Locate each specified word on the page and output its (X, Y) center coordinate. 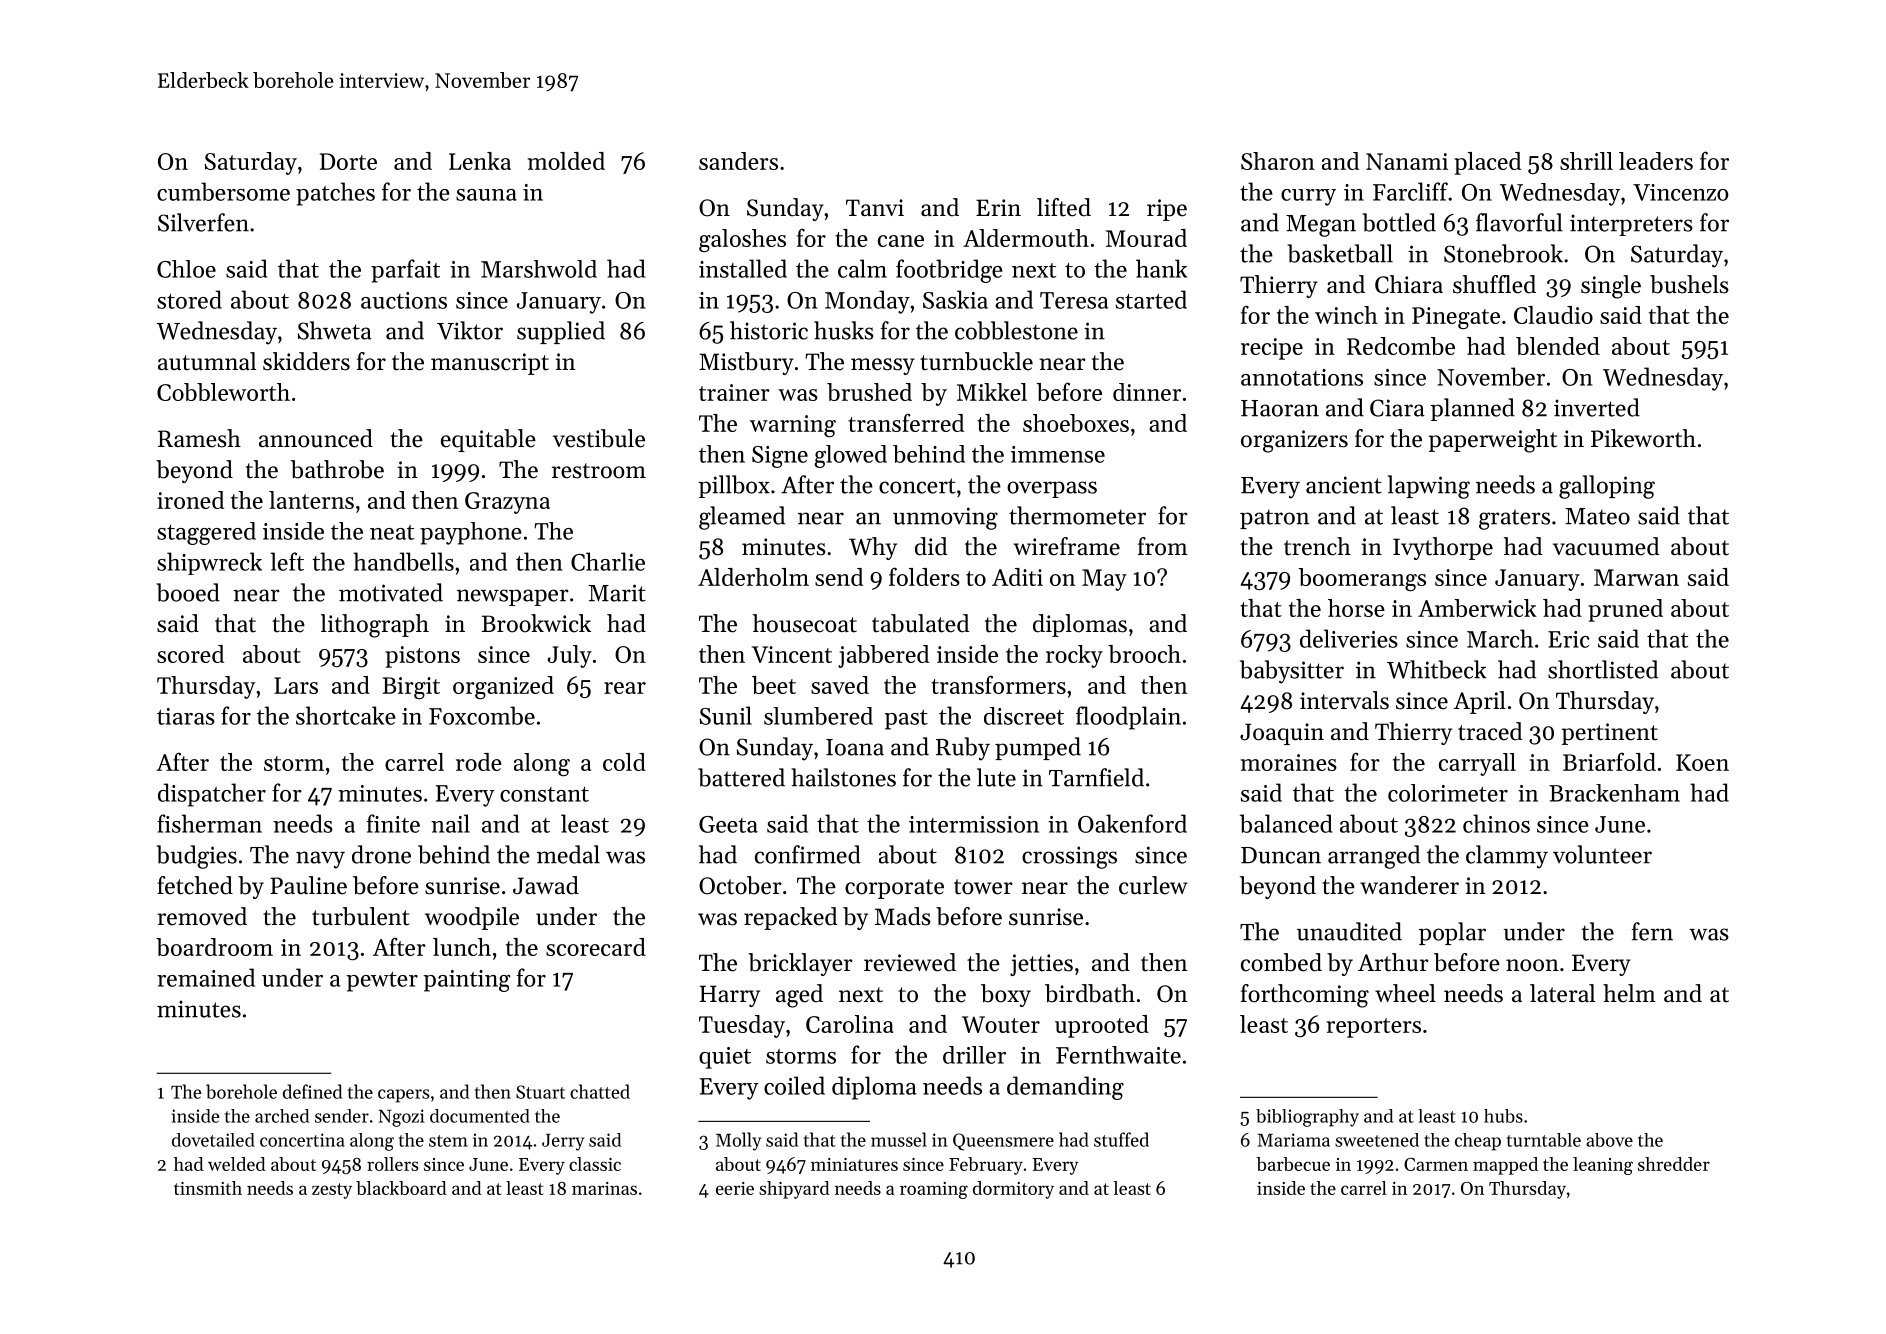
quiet (725, 1058)
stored (189, 299)
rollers (393, 1164)
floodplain (1128, 718)
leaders (1656, 161)
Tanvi (875, 207)
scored (190, 654)
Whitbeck (1437, 669)
